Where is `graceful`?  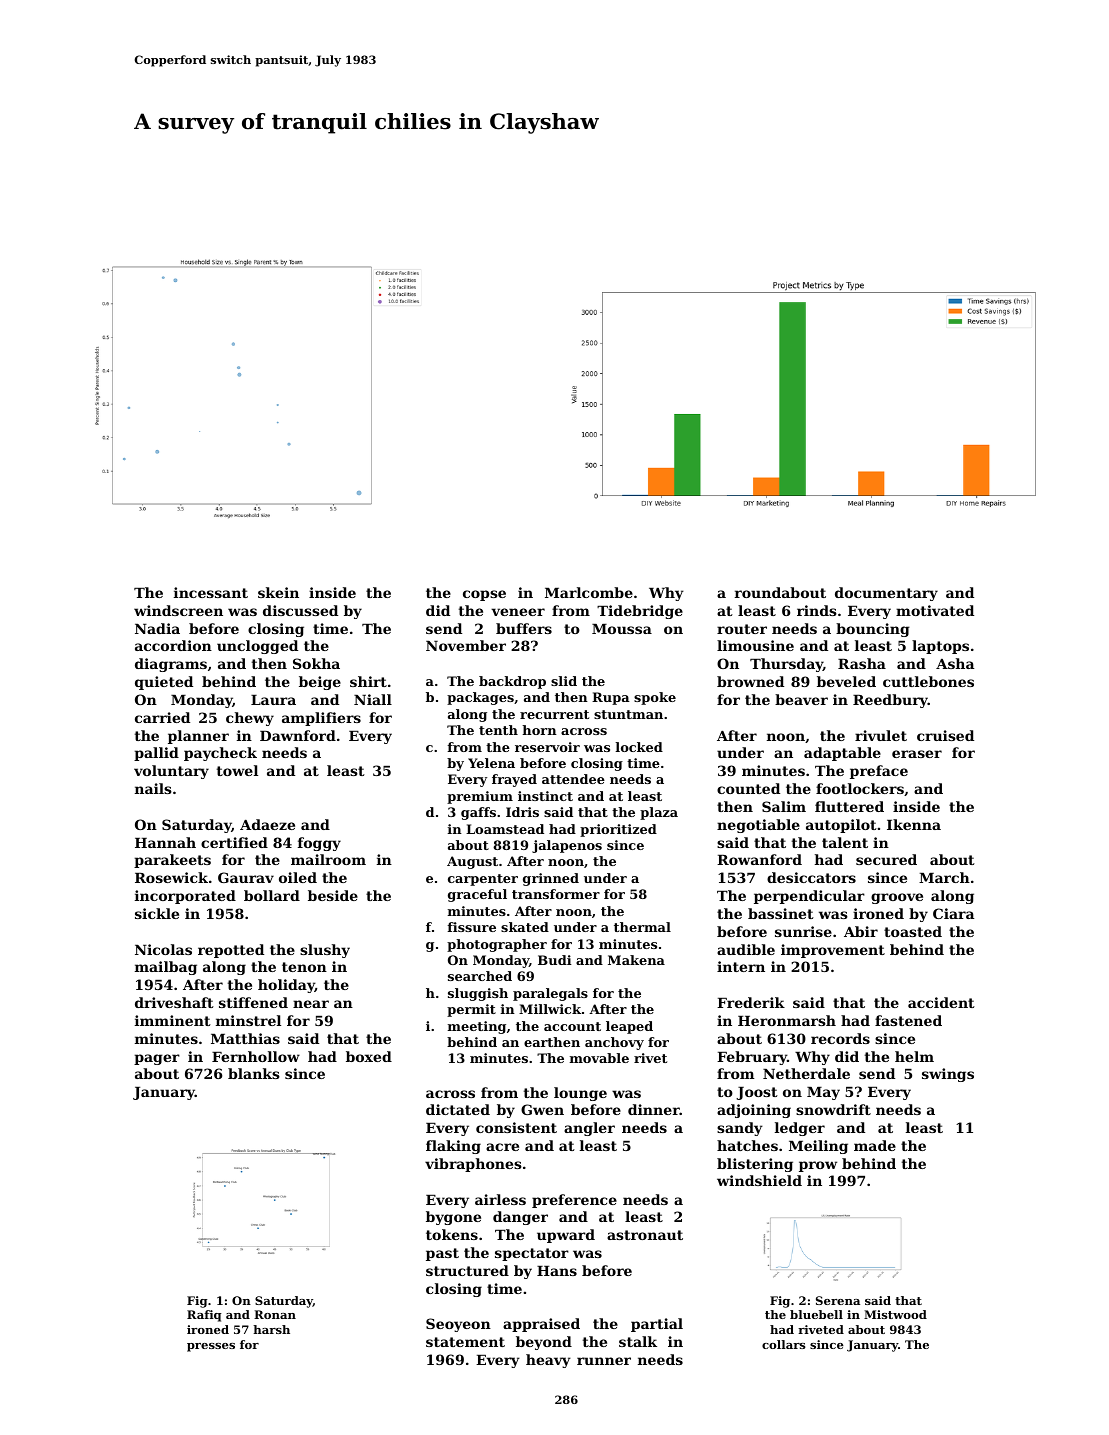 graceful is located at coordinates (477, 895).
